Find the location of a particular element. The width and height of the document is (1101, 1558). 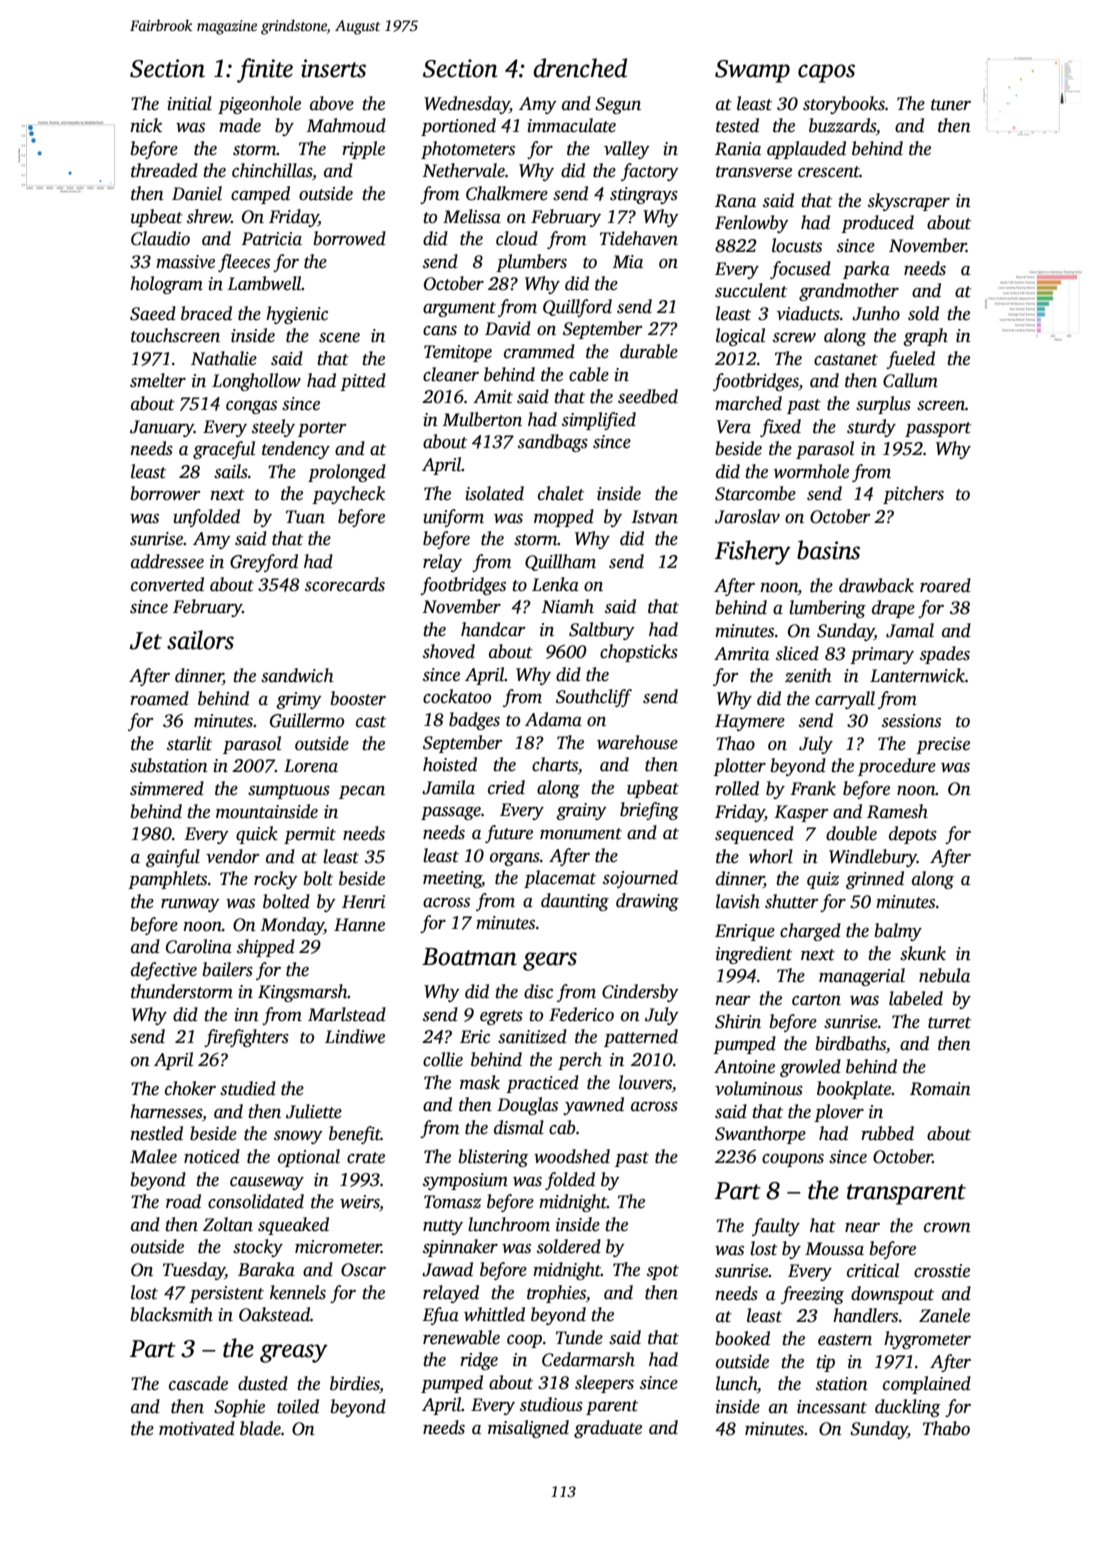

Southcliff is located at coordinates (594, 698).
